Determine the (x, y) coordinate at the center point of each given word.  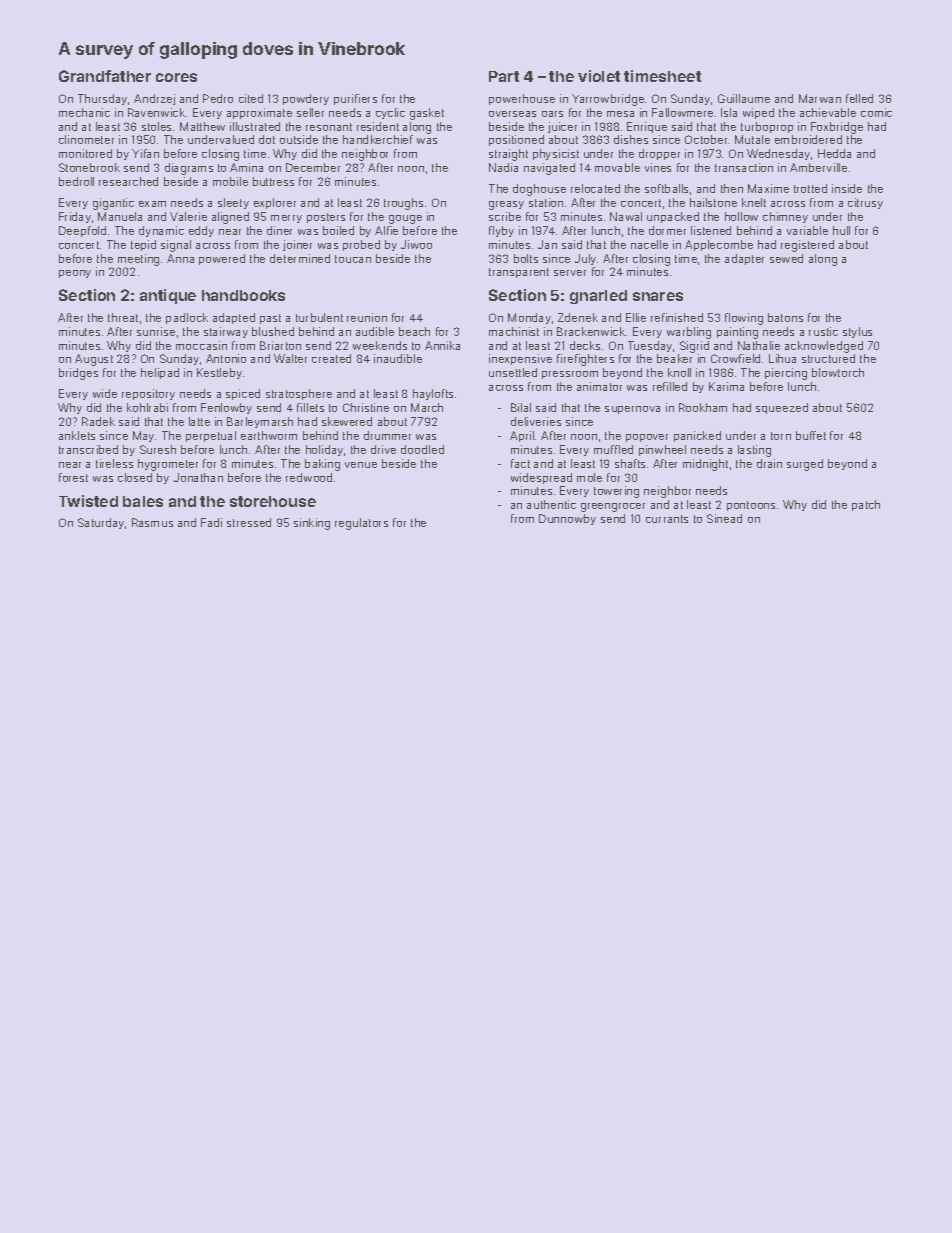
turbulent (319, 317)
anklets (77, 435)
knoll (679, 372)
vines (658, 167)
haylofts (433, 394)
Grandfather (105, 76)
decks (585, 345)
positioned (516, 140)
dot (267, 139)
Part (504, 76)
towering (616, 492)
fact (520, 463)
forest (73, 477)
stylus (857, 332)
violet (599, 76)
